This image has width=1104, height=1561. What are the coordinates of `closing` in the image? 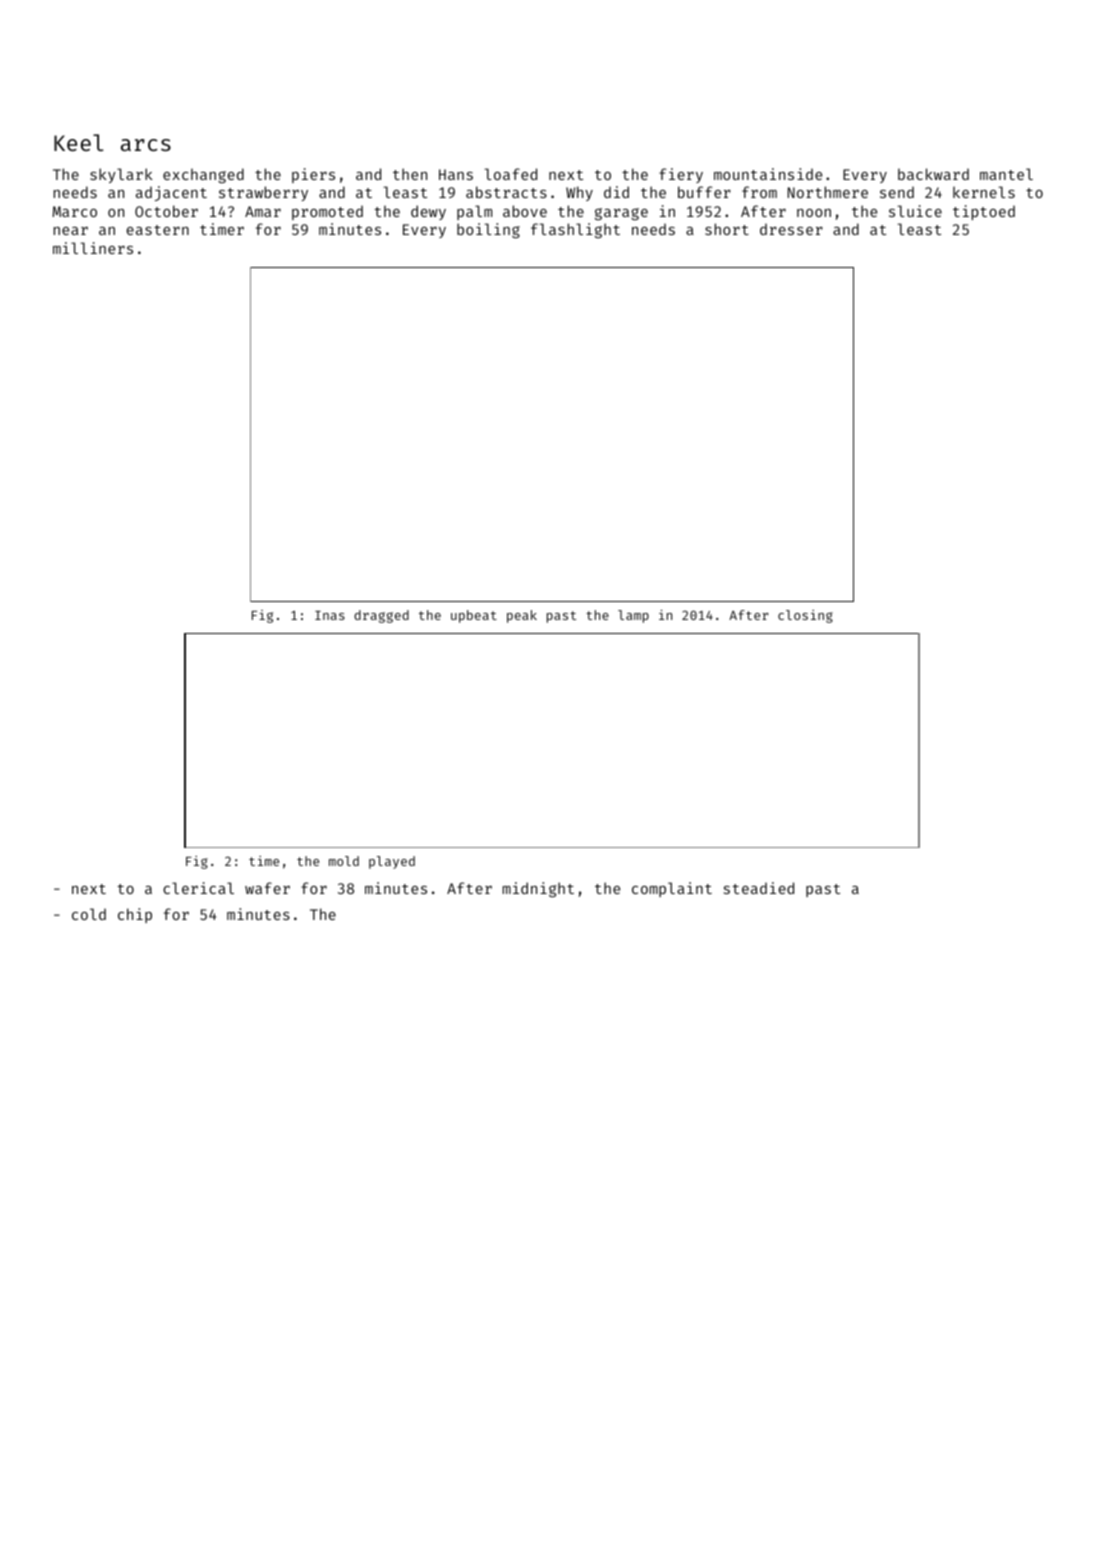 It's located at (805, 616).
